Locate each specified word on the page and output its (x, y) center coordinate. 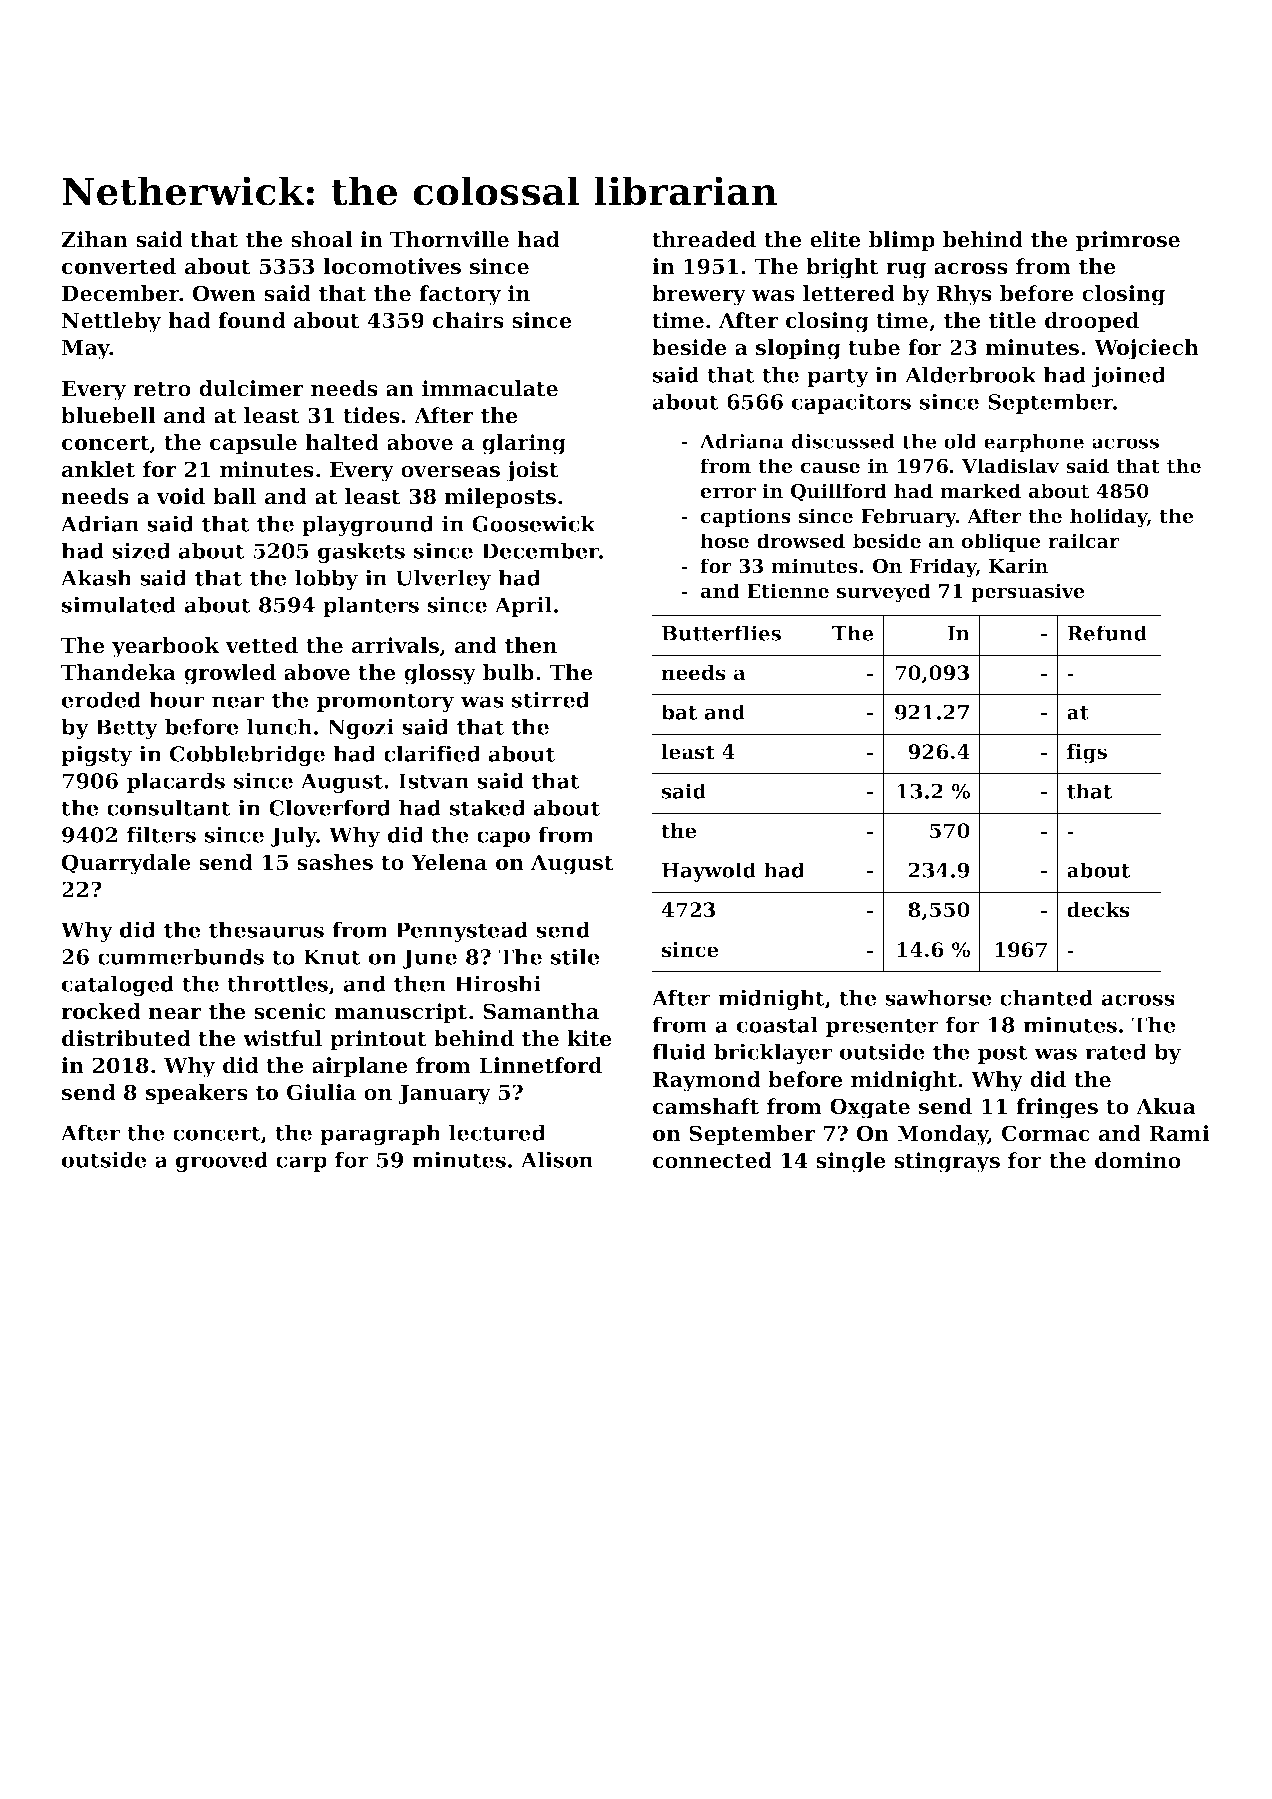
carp (301, 1164)
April (523, 606)
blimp (902, 241)
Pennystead (462, 931)
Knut (332, 957)
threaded (704, 239)
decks (1098, 910)
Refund (1107, 633)
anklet (98, 469)
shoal (322, 239)
